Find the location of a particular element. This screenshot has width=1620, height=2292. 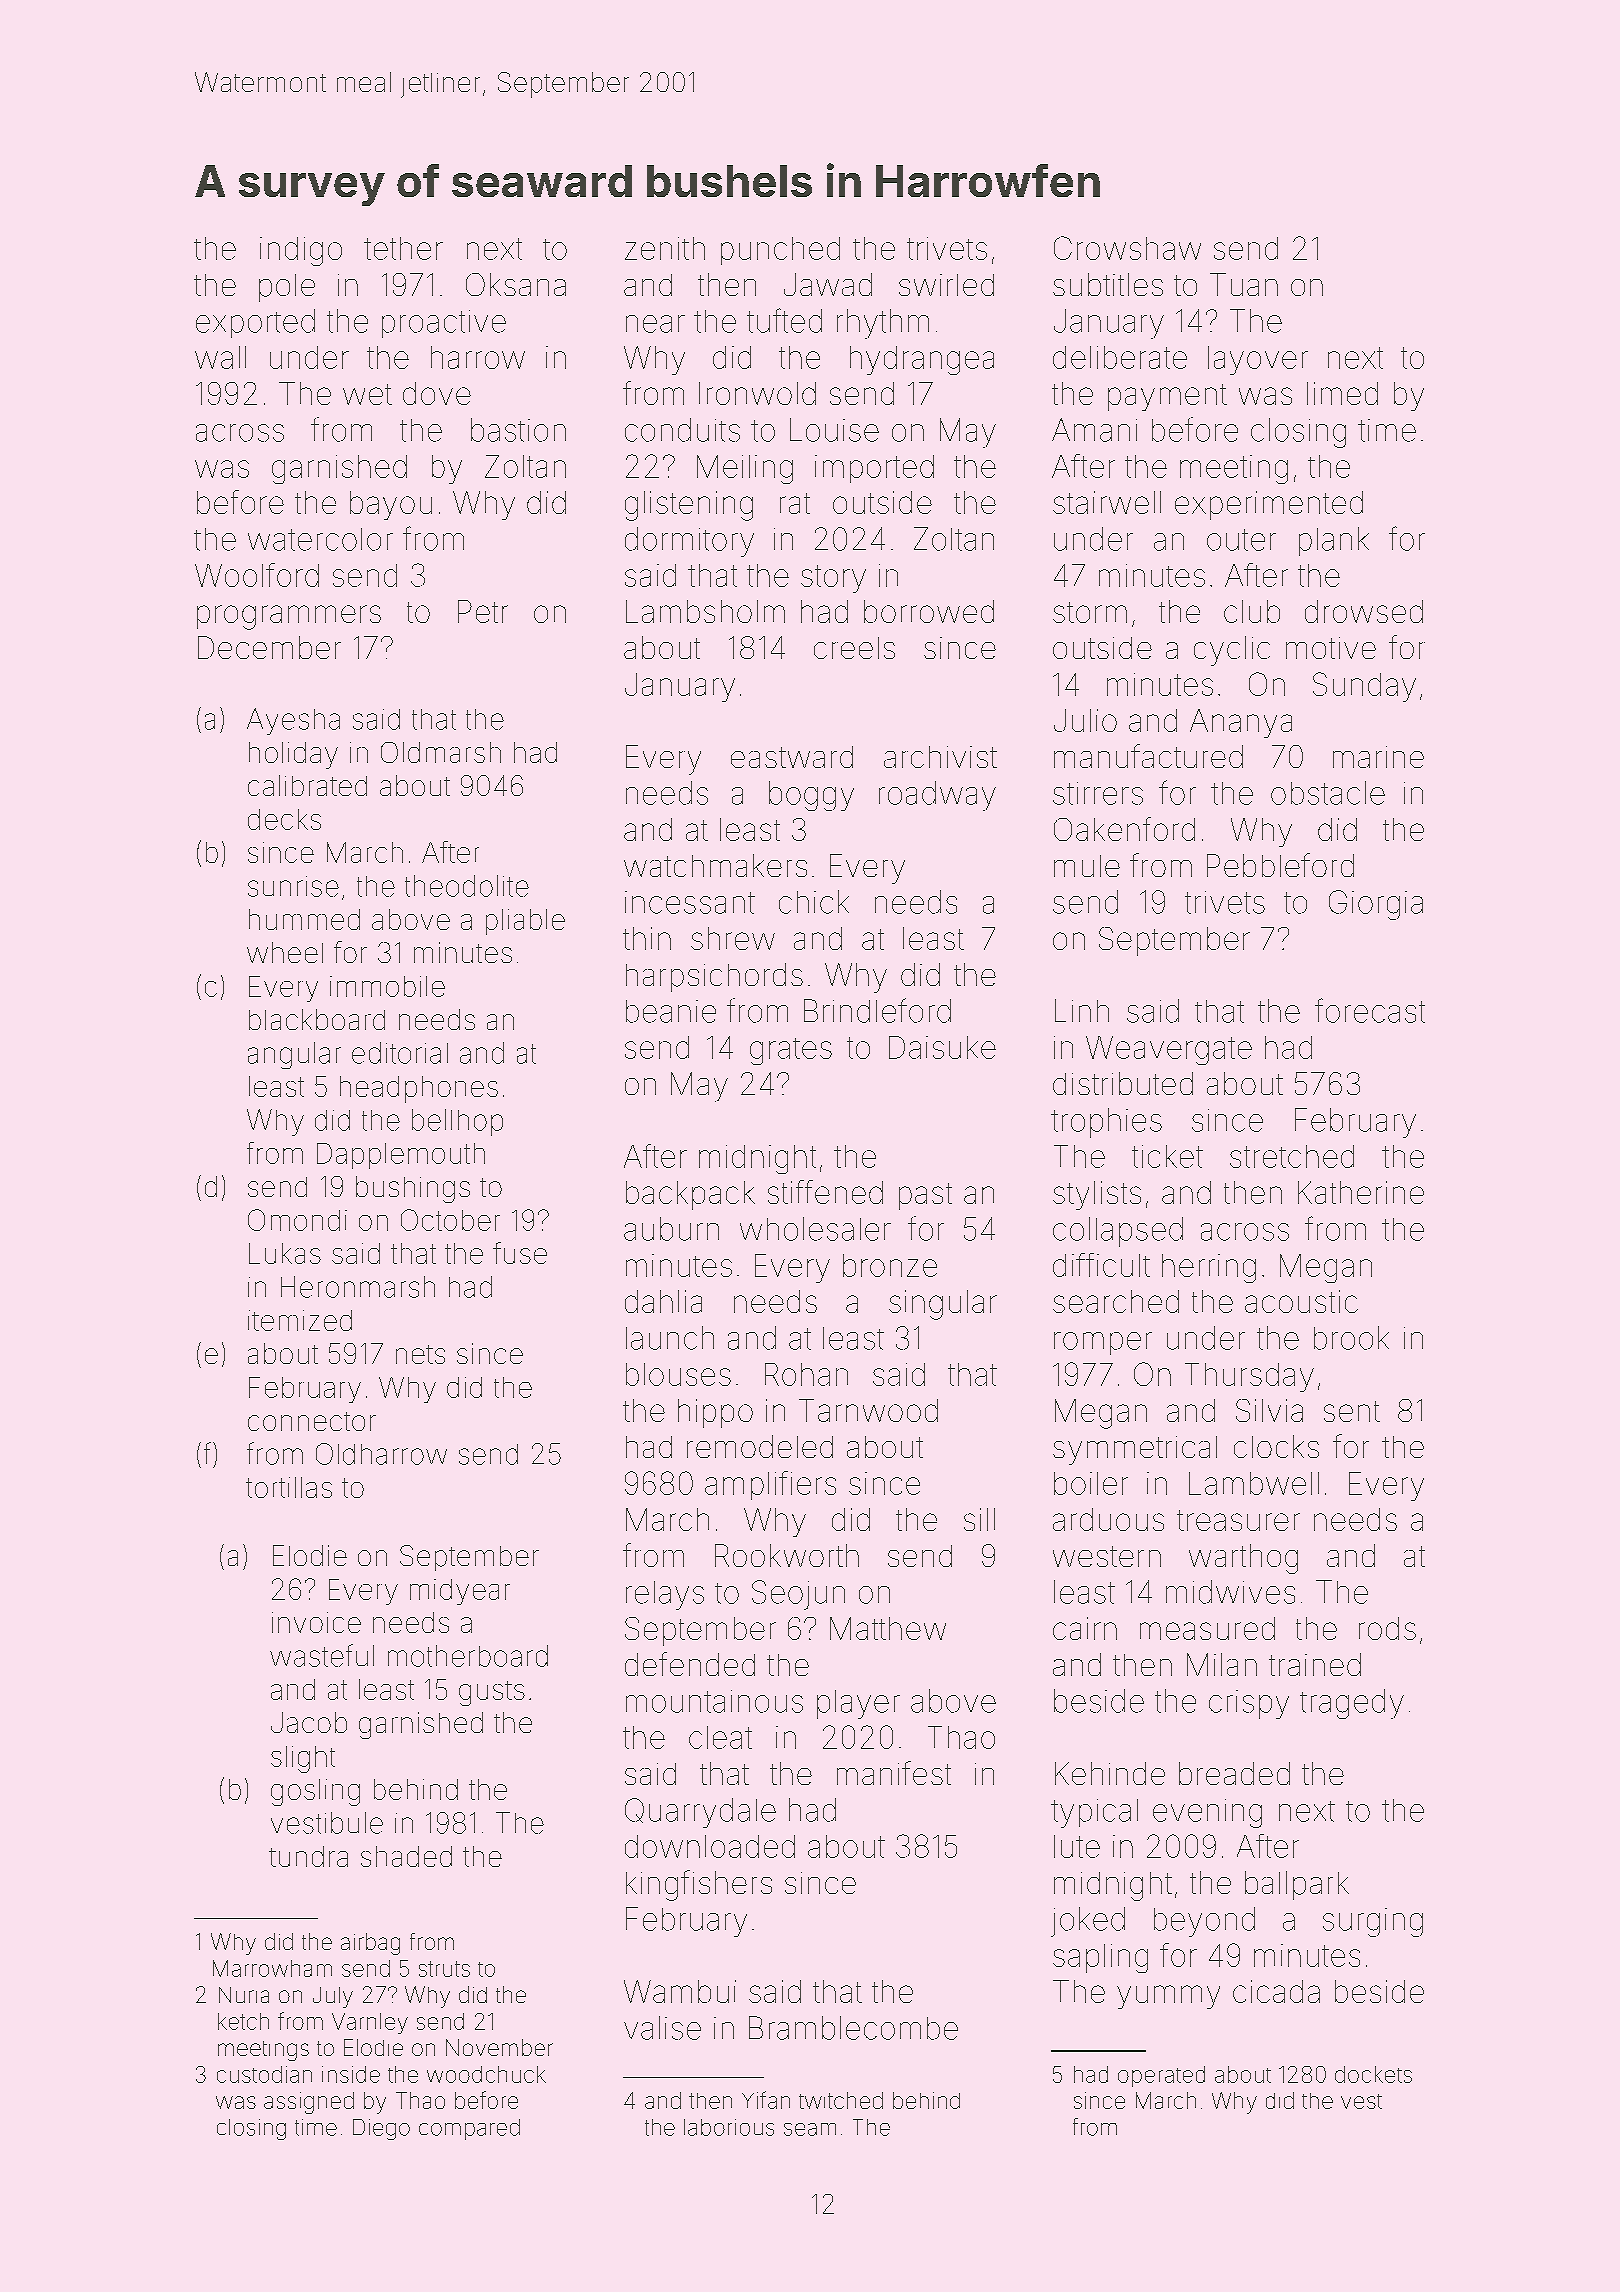

Tarnwood is located at coordinates (868, 1410).
